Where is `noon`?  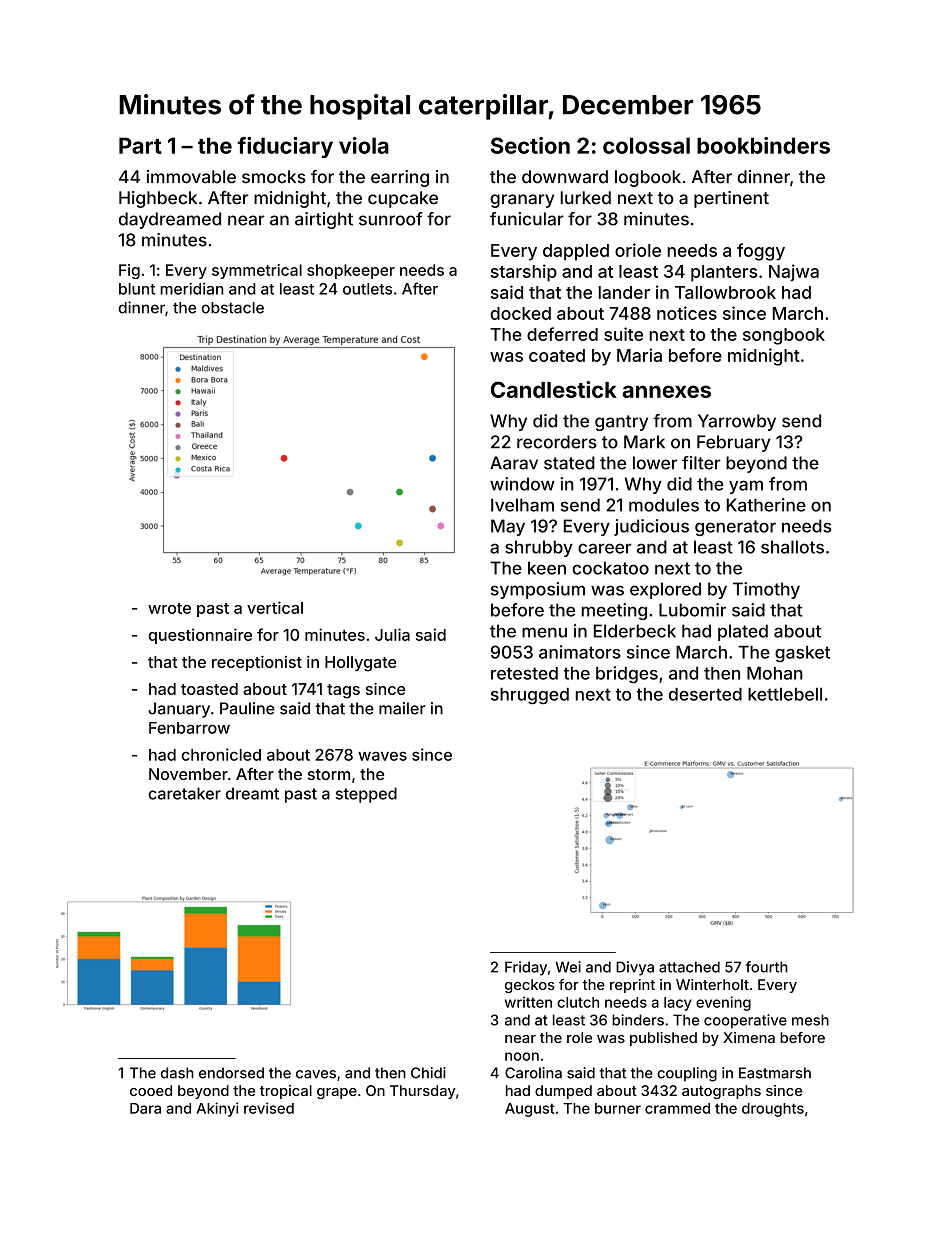
noon is located at coordinates (522, 1056).
